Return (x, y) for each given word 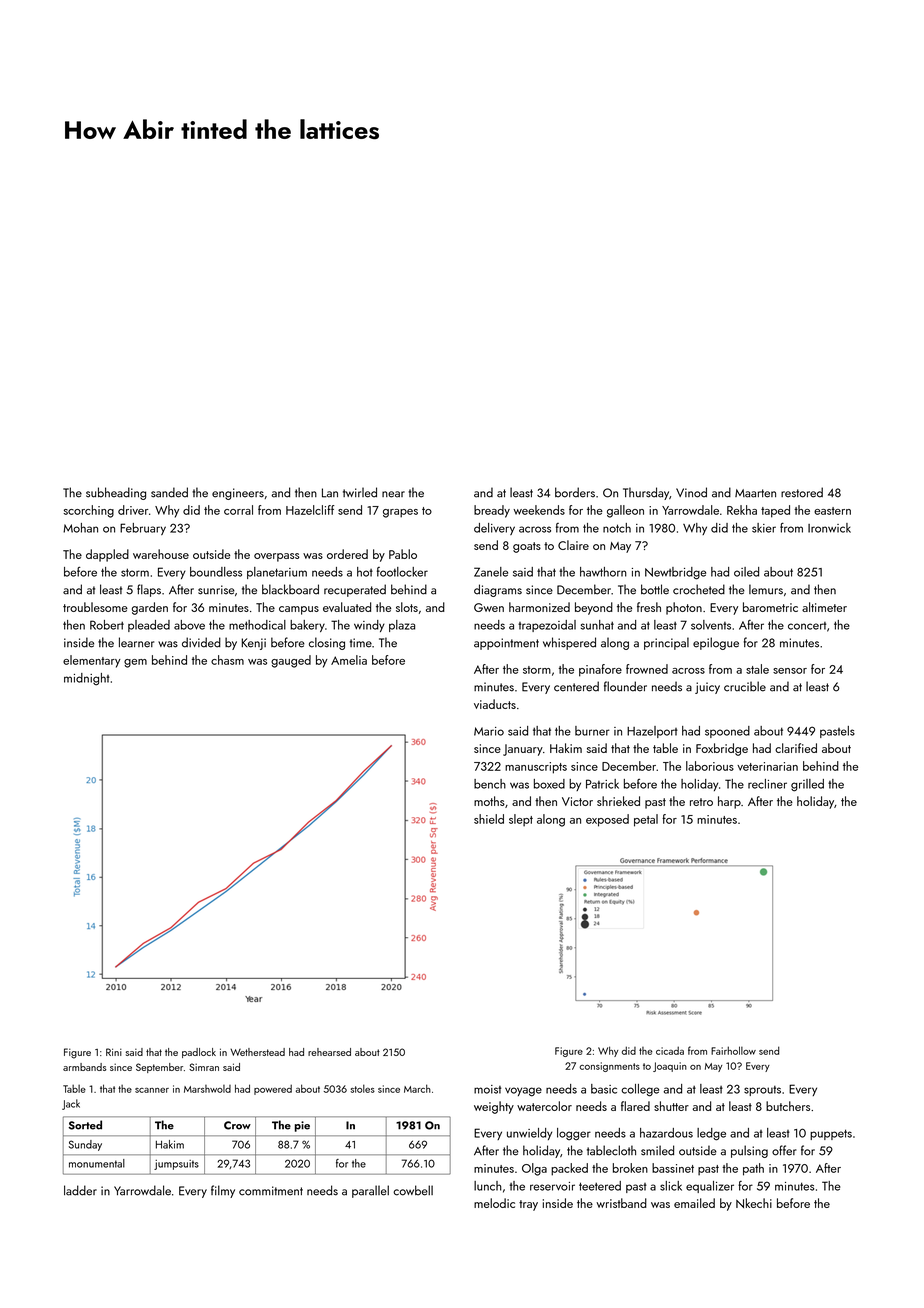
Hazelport (652, 732)
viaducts (495, 704)
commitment (271, 1191)
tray (528, 1205)
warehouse (161, 554)
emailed (694, 1203)
